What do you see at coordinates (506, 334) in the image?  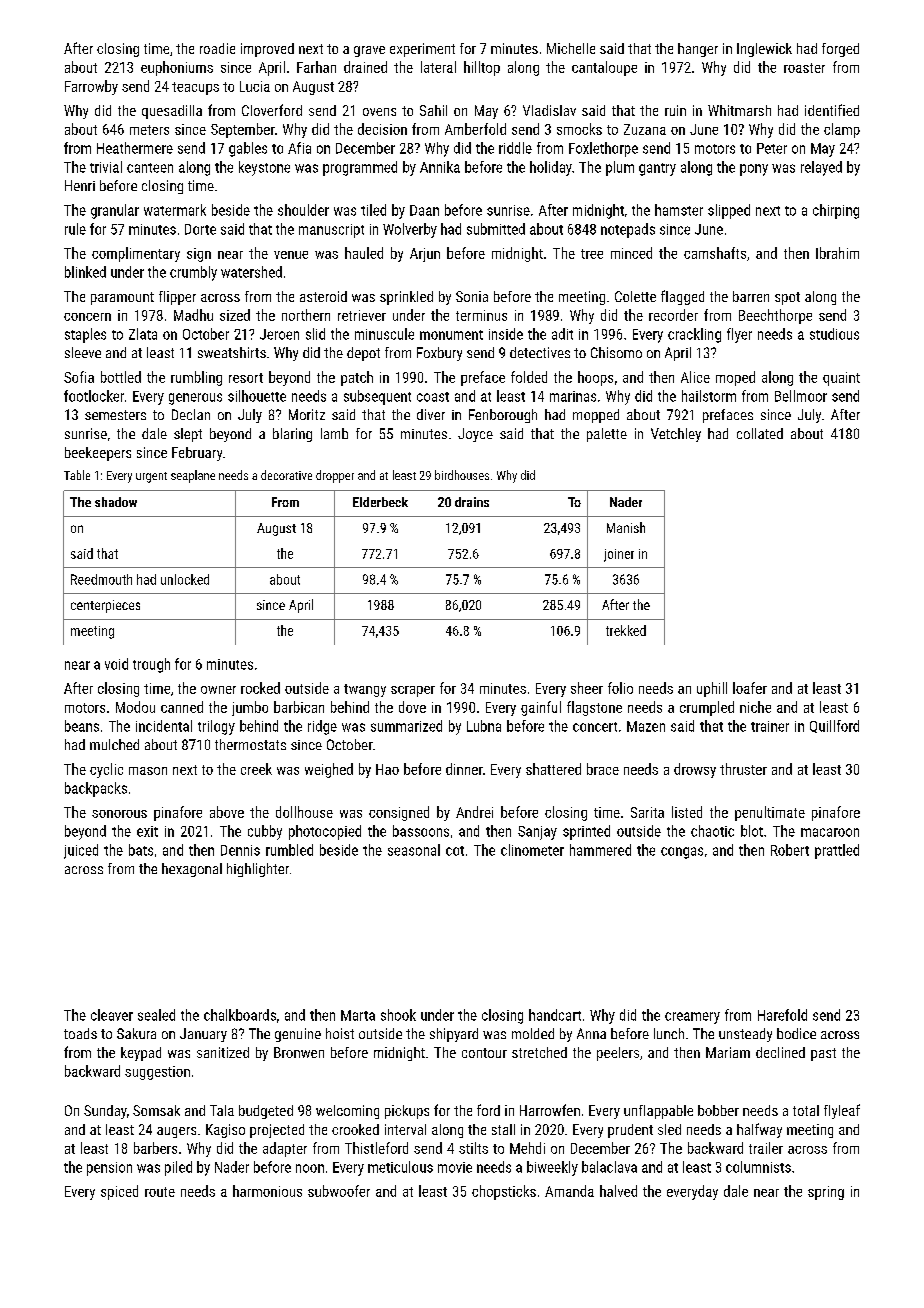 I see `inside` at bounding box center [506, 334].
